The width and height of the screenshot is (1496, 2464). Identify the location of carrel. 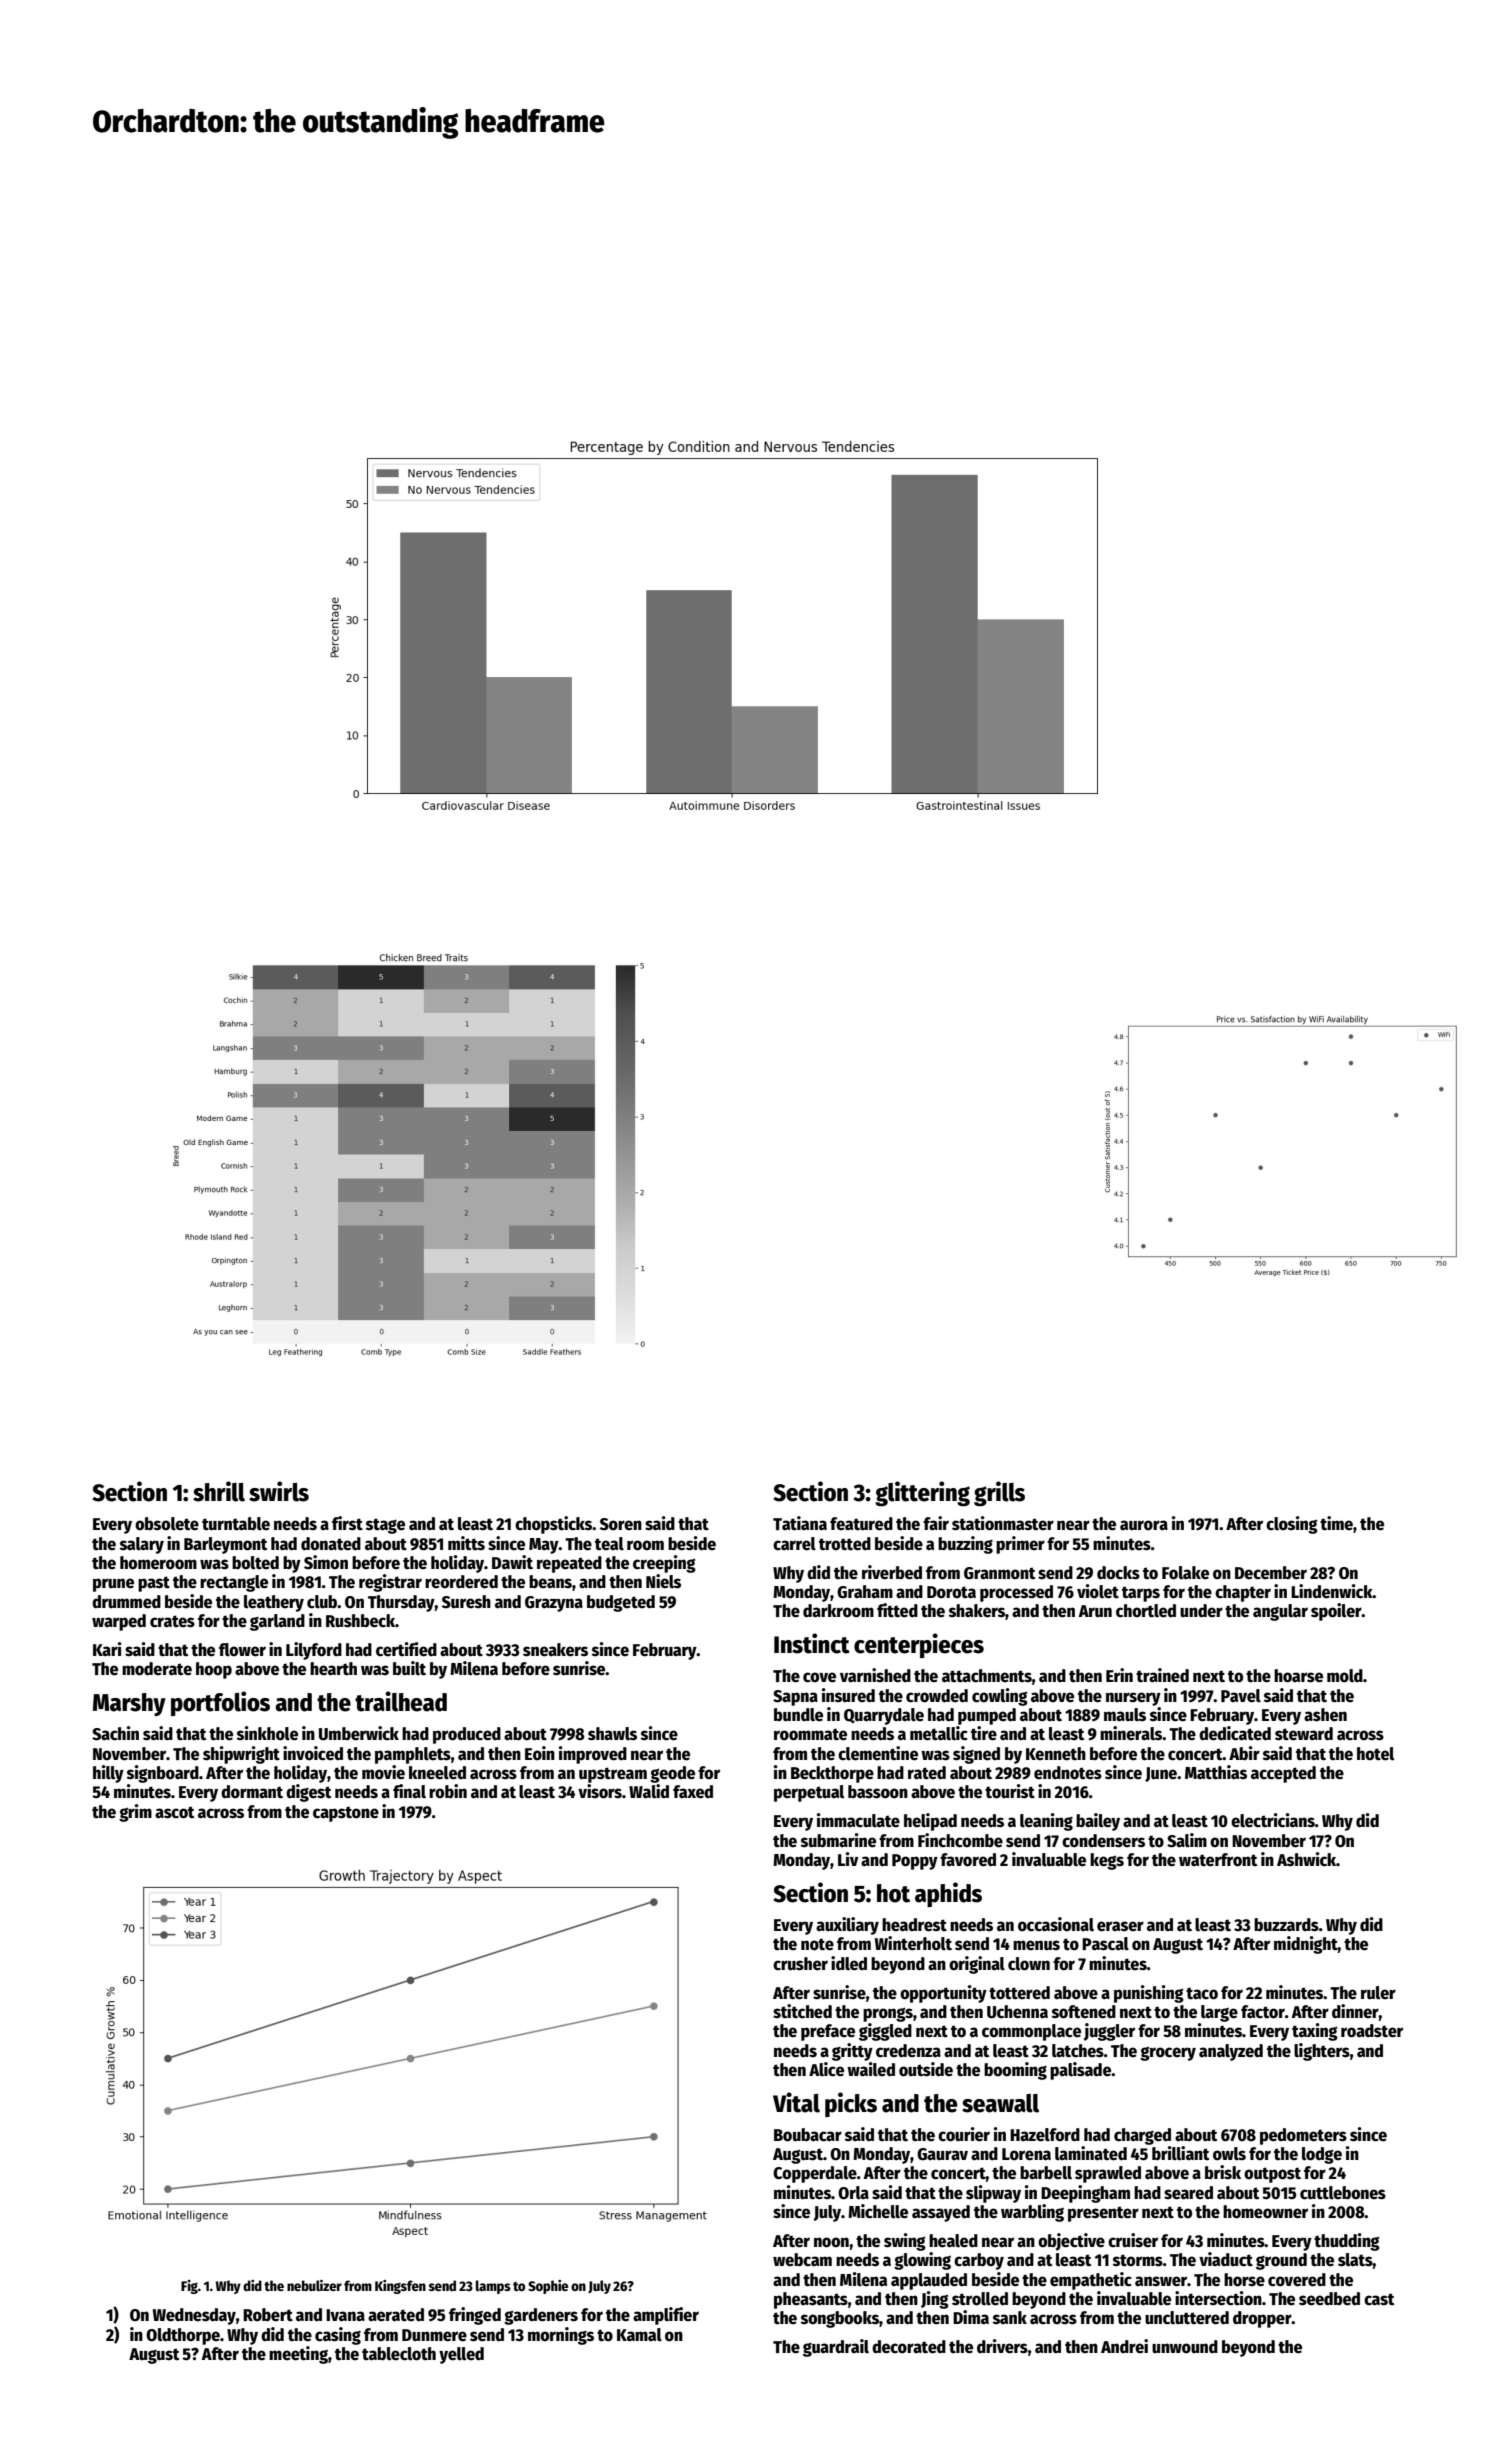
(794, 1544).
